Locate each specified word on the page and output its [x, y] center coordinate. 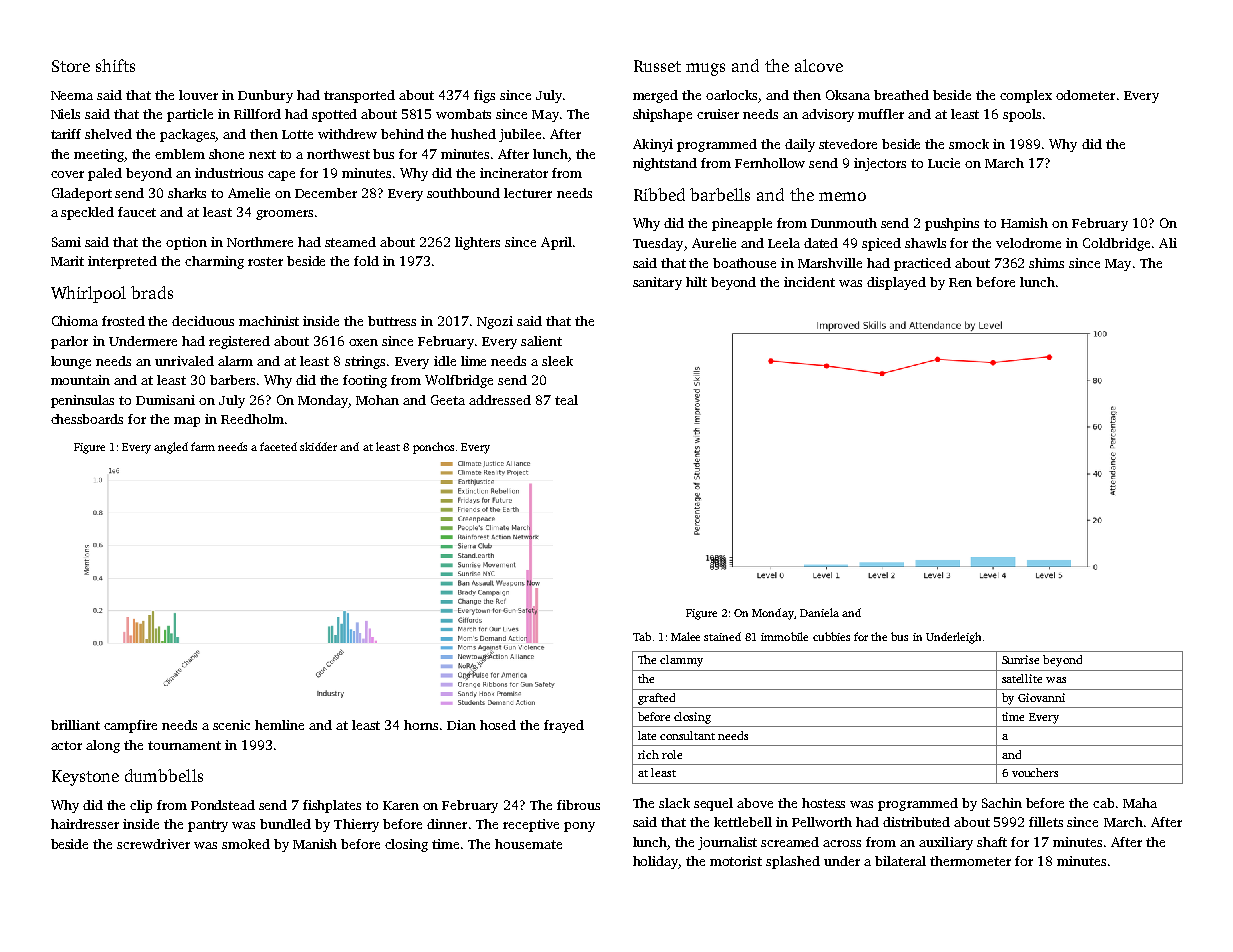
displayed [896, 283]
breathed [901, 95]
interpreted [122, 262]
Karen [401, 805]
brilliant [75, 725]
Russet [657, 66]
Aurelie [714, 243]
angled [171, 448]
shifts [115, 65]
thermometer [970, 861]
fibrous [578, 805]
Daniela [819, 612]
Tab [642, 636]
